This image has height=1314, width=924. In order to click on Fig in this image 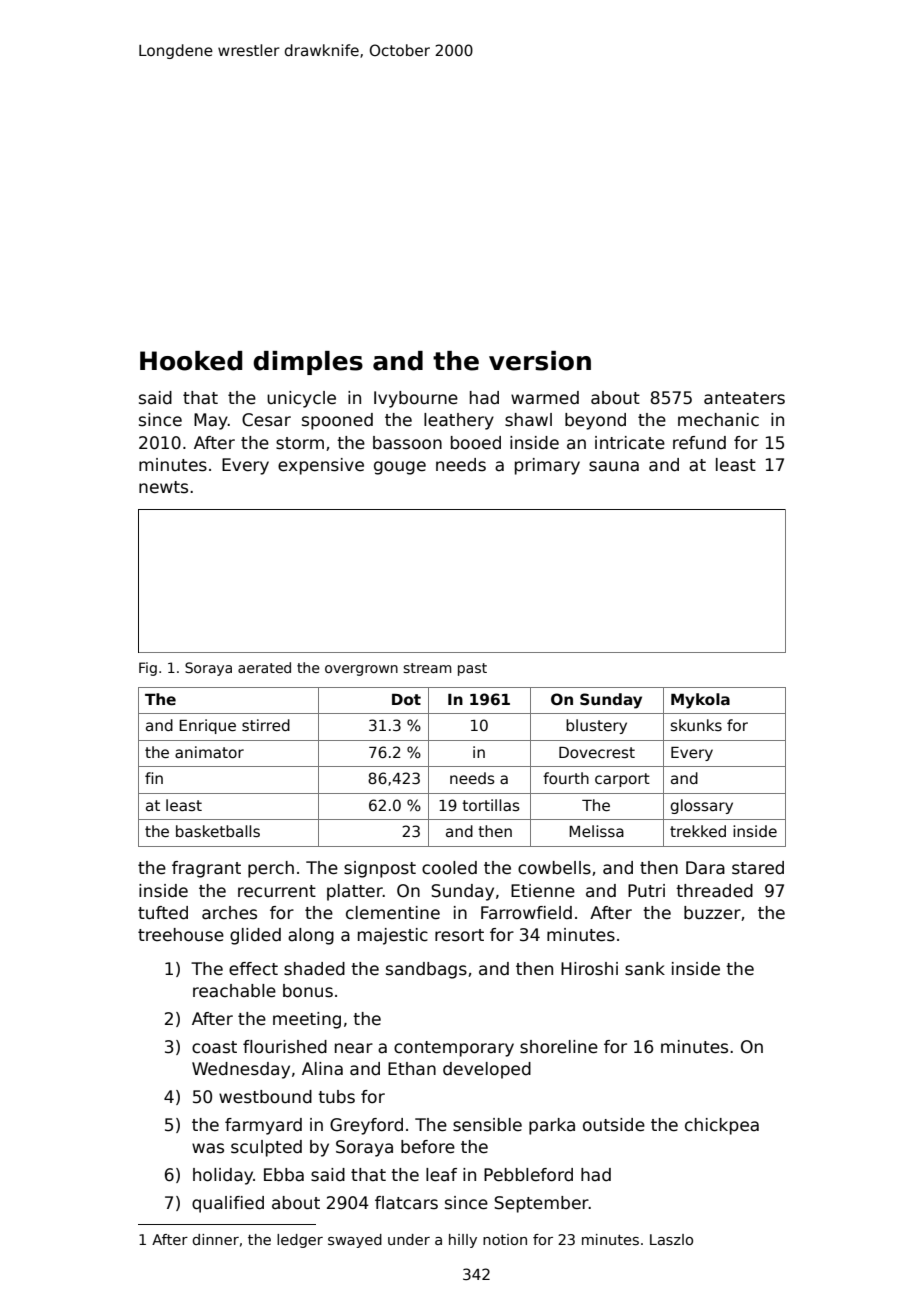, I will do `click(148, 669)`.
